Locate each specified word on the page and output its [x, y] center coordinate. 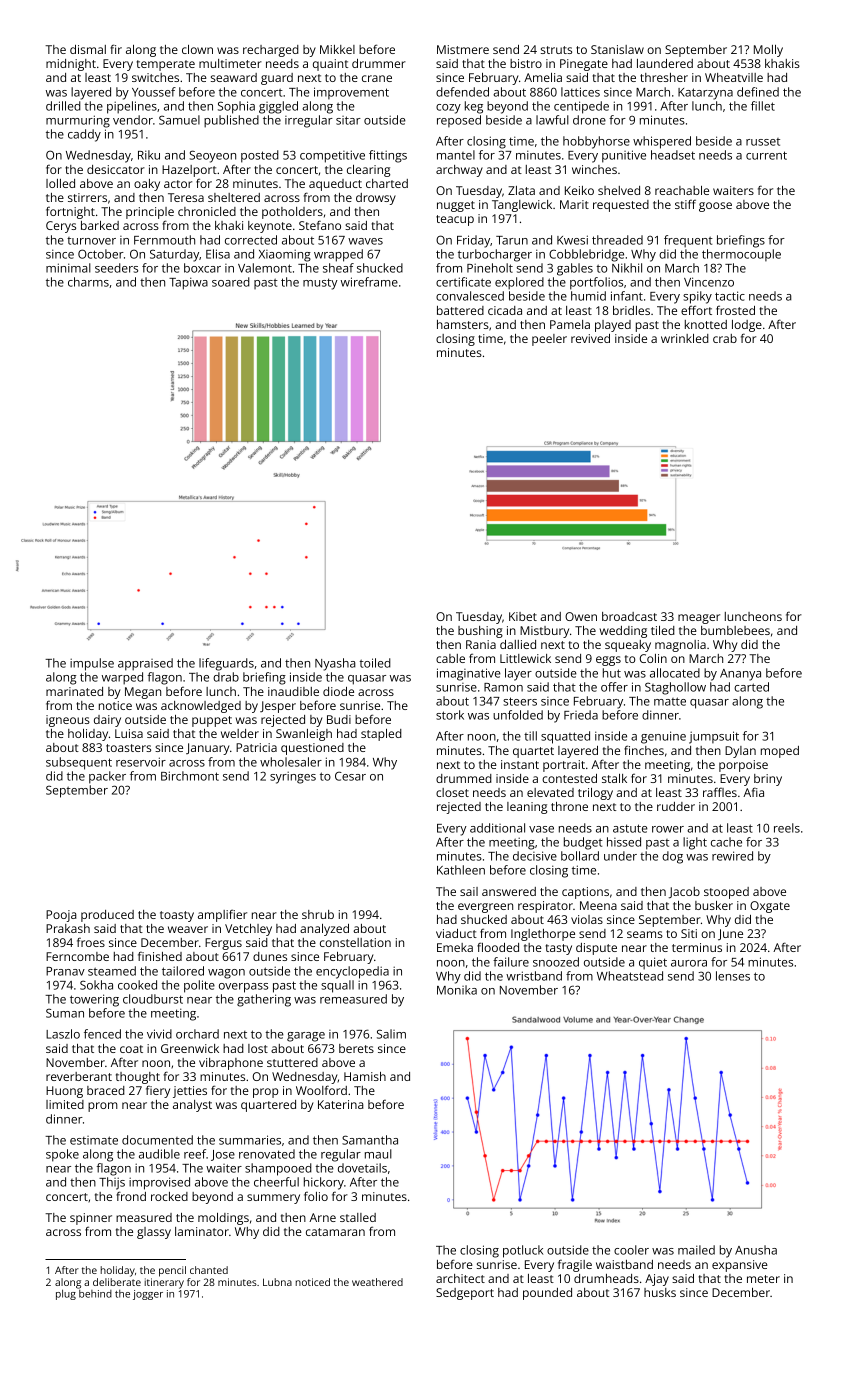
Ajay [657, 1280]
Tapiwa [188, 283]
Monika [457, 990]
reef [195, 1154]
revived [590, 338]
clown [197, 49]
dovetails [362, 1168]
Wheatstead [630, 976]
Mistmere [463, 49]
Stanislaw [617, 49]
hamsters [463, 324]
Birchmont [190, 776]
